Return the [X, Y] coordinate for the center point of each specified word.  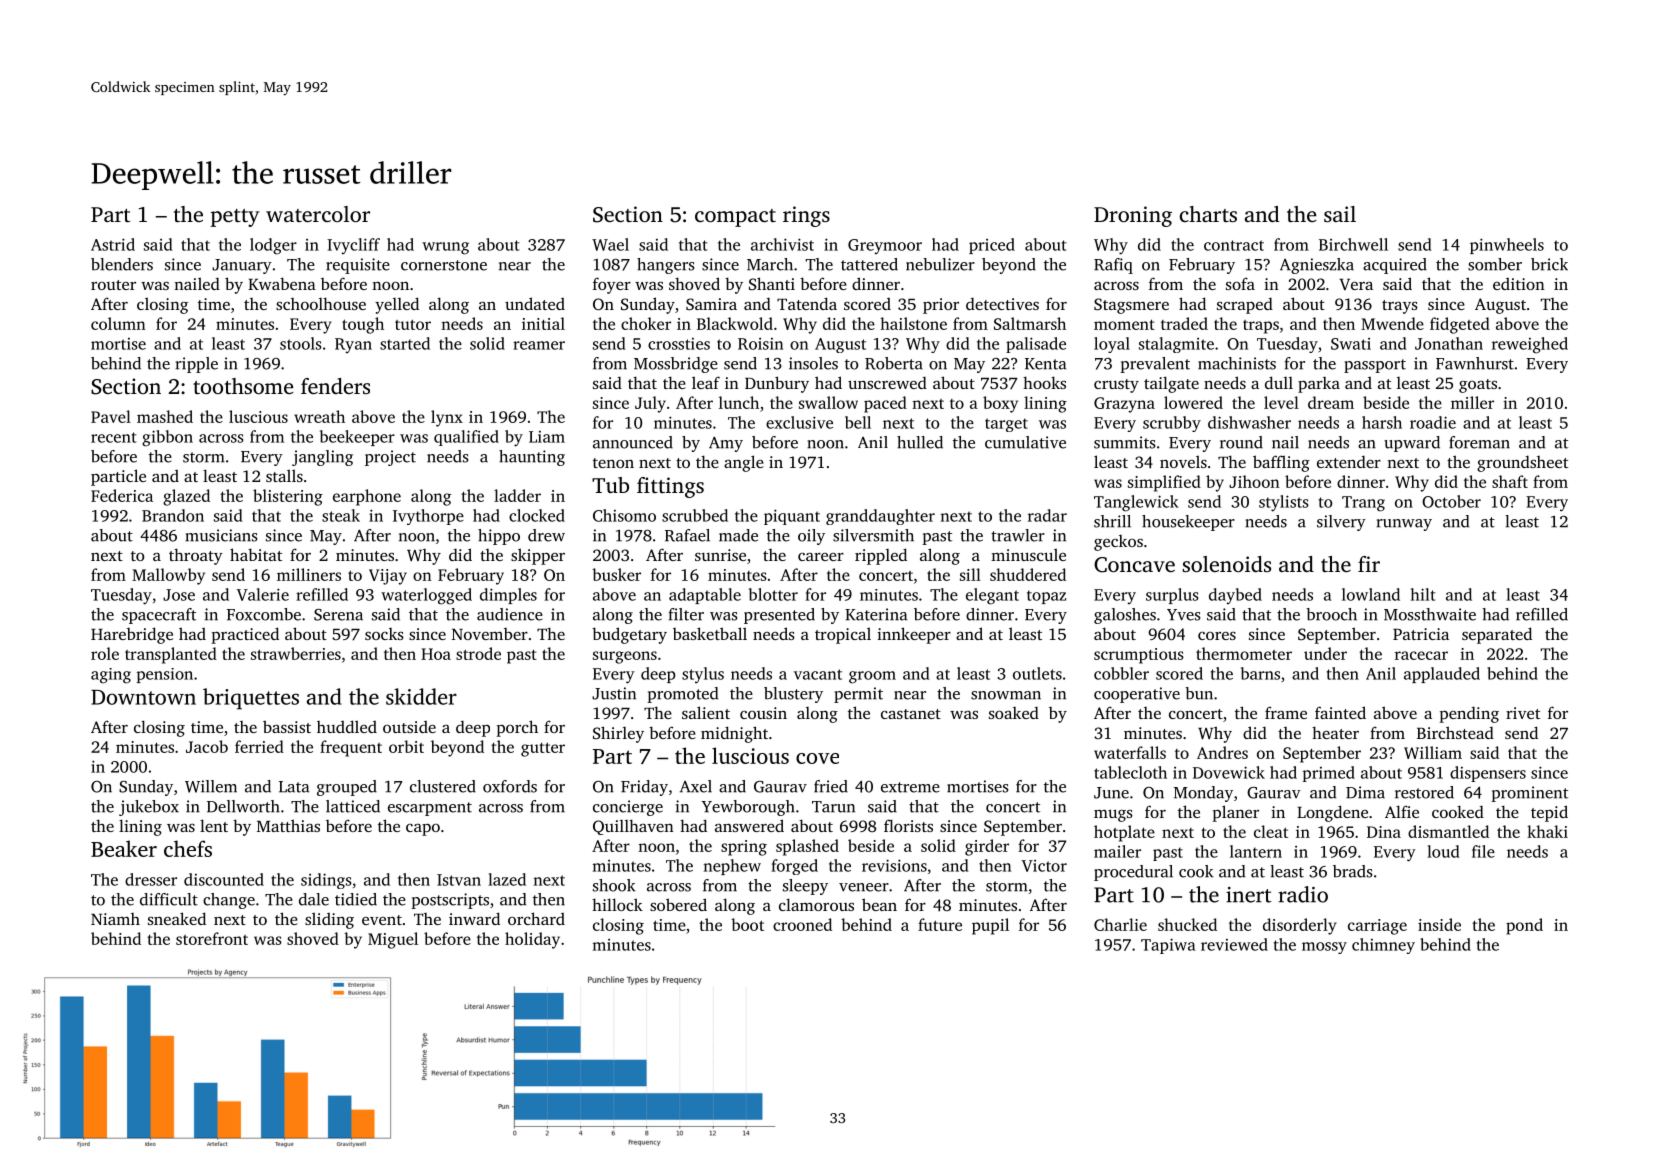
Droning [1133, 216]
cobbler [1121, 673]
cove [817, 758]
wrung [445, 248]
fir [1369, 564]
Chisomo [624, 515]
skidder [421, 696]
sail [1340, 214]
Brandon [173, 515]
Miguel [393, 940]
